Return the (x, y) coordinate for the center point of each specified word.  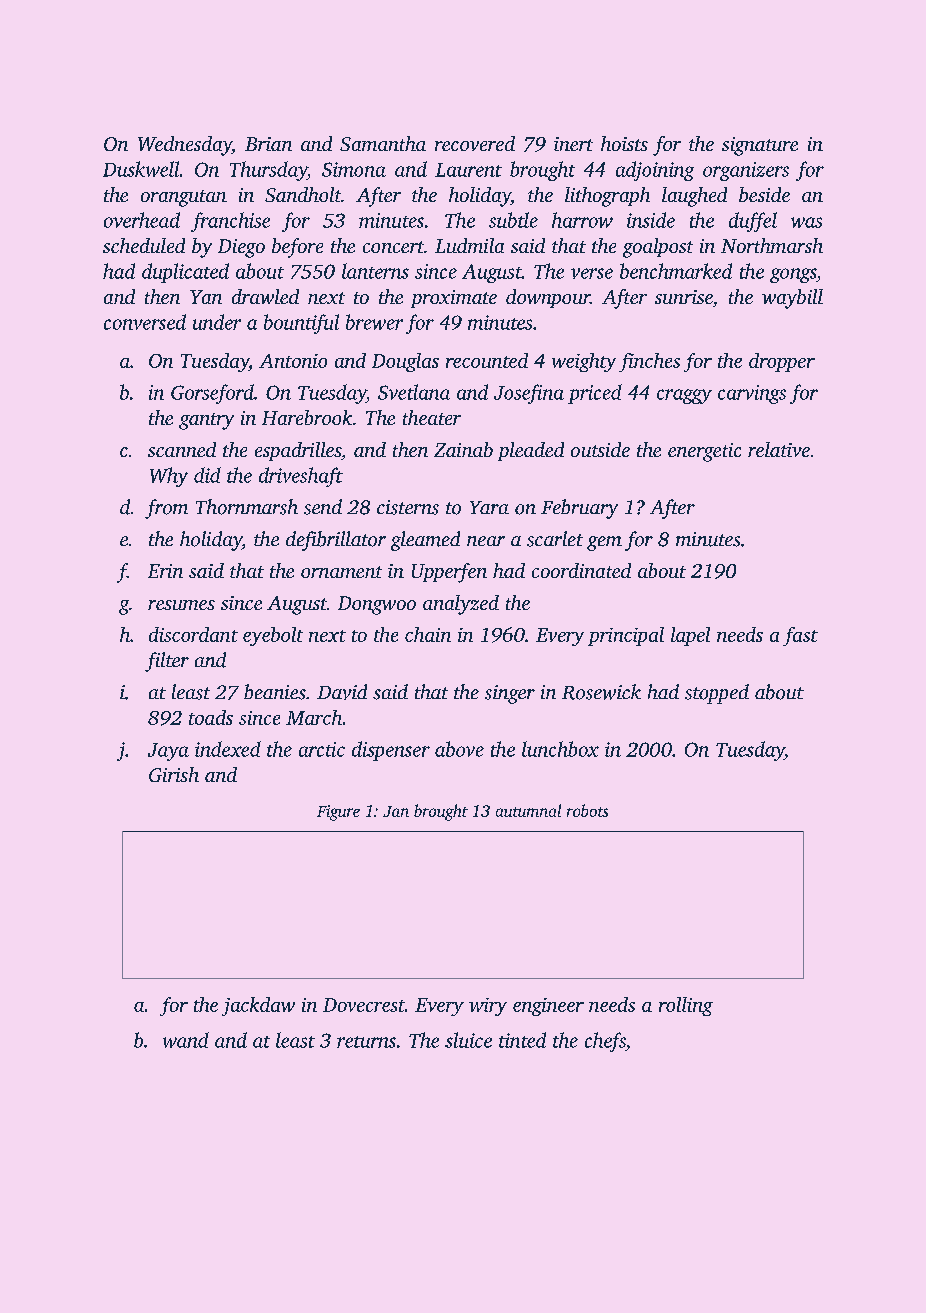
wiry (488, 1007)
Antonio (293, 361)
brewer (374, 322)
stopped (717, 694)
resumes (181, 605)
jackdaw (258, 1006)
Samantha (383, 143)
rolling (686, 1006)
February (579, 509)
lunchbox (560, 749)
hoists (624, 143)
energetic (704, 452)
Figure (338, 813)
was (806, 222)
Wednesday (185, 146)
